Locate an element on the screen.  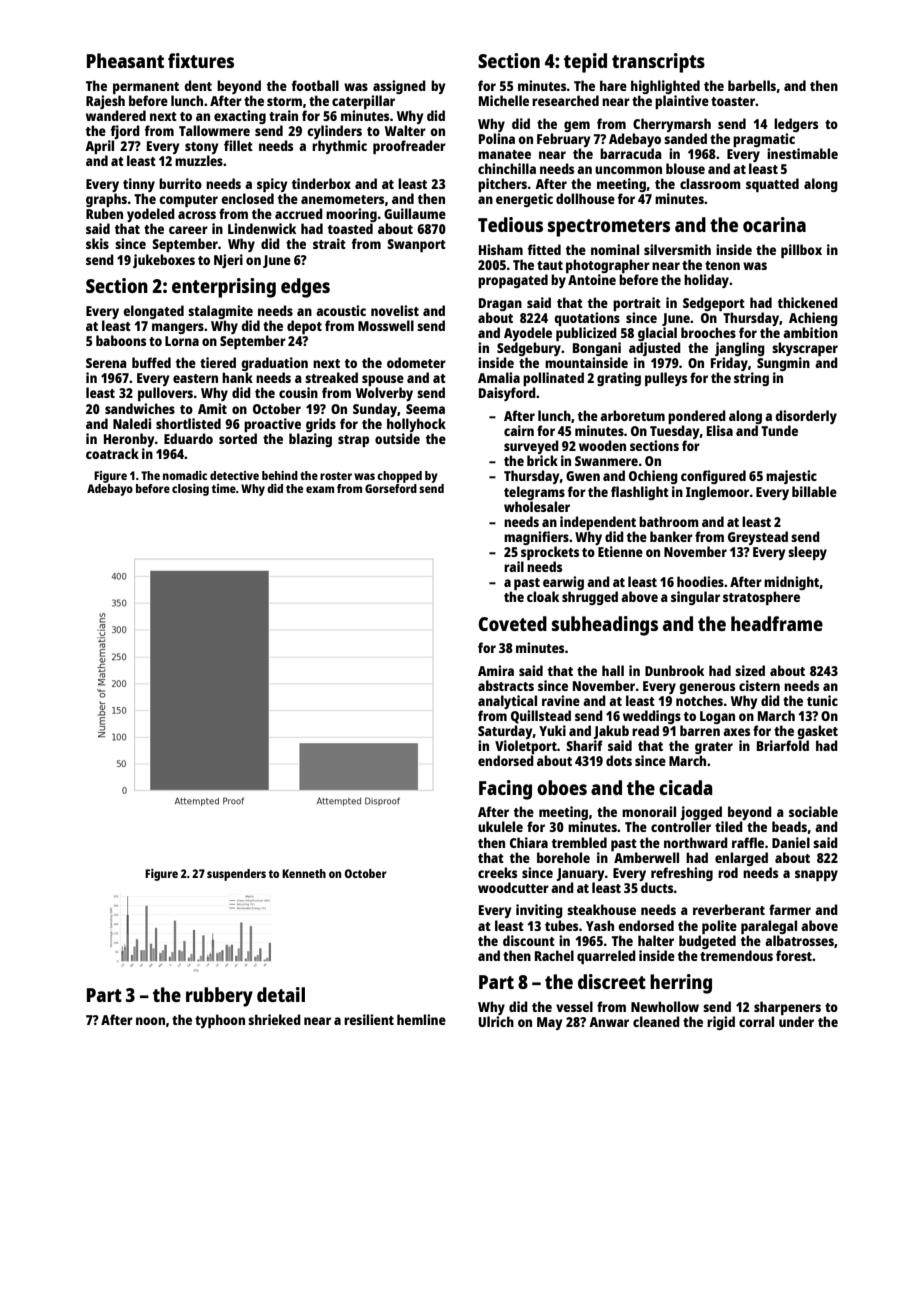
stratosphere is located at coordinates (761, 598).
